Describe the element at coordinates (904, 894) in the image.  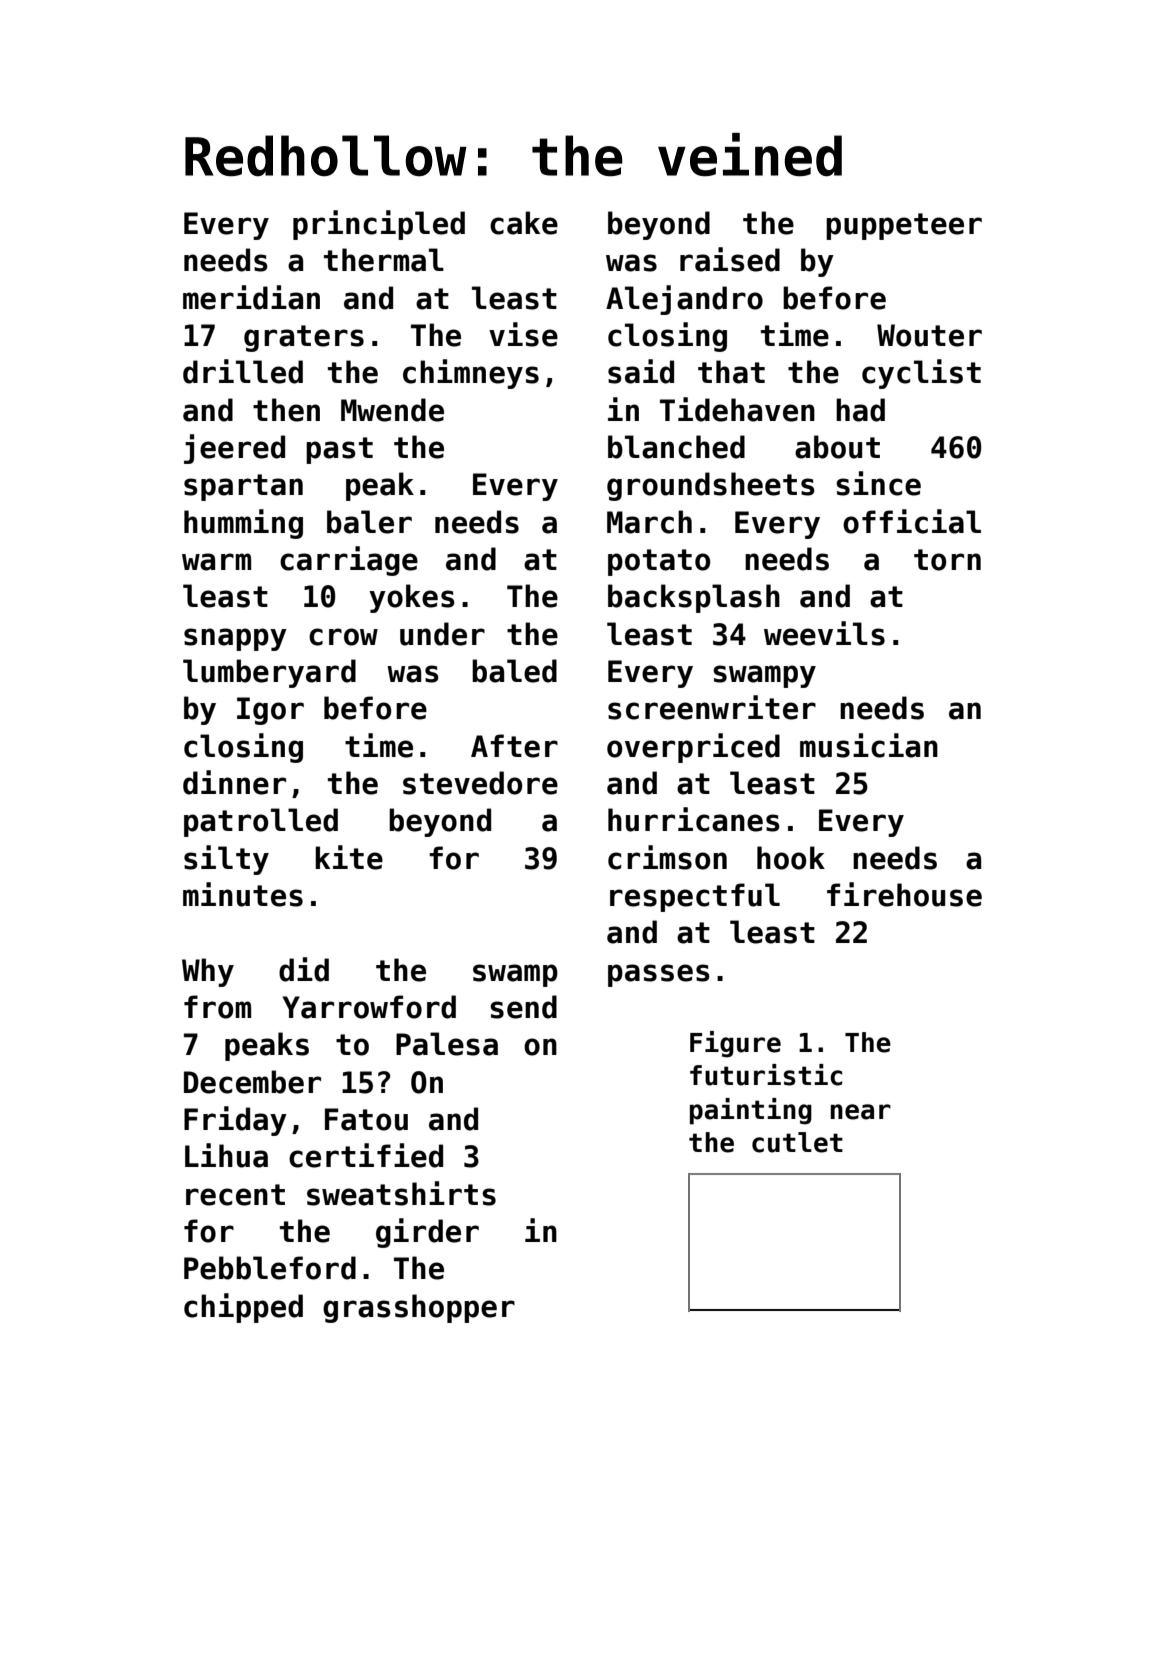
I see `firehouse` at that location.
